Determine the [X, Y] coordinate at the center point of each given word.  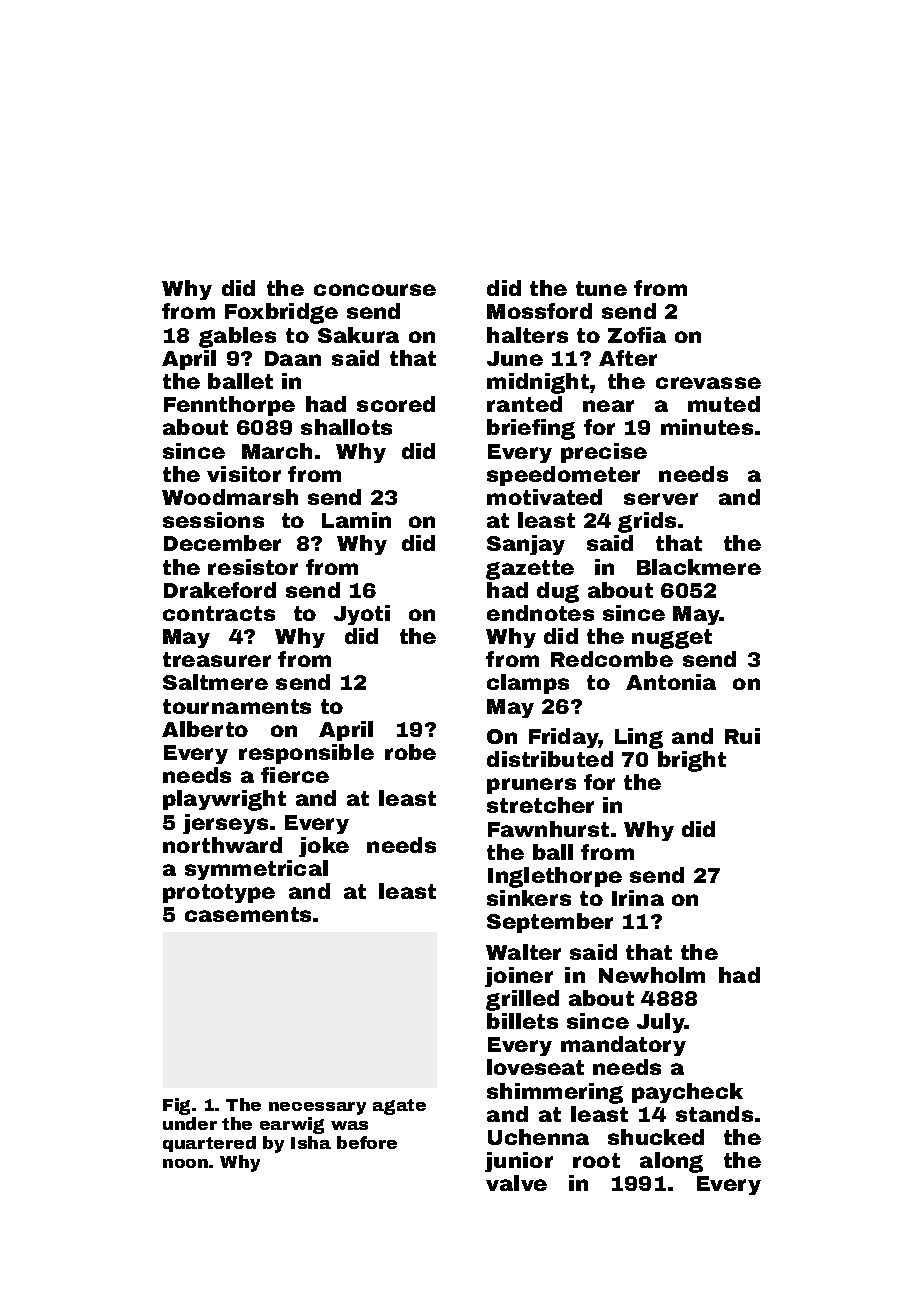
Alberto [205, 729]
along [671, 1162]
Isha [311, 1142]
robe [410, 752]
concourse [375, 290]
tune [601, 288]
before [367, 1142]
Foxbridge [281, 313]
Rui [742, 736]
